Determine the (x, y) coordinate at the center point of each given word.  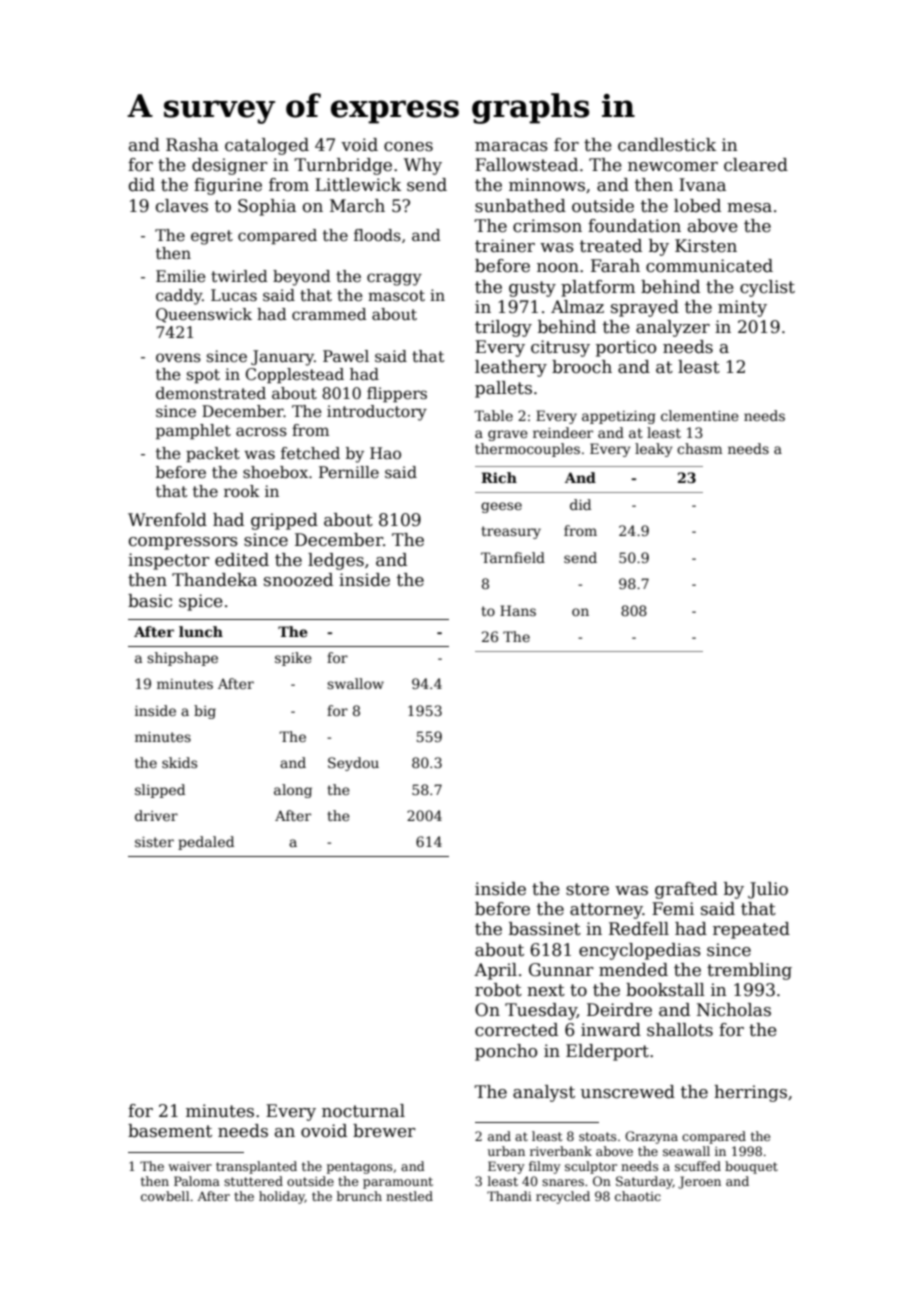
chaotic (638, 1196)
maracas (511, 147)
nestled (409, 1196)
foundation (634, 226)
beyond (302, 278)
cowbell (165, 1196)
